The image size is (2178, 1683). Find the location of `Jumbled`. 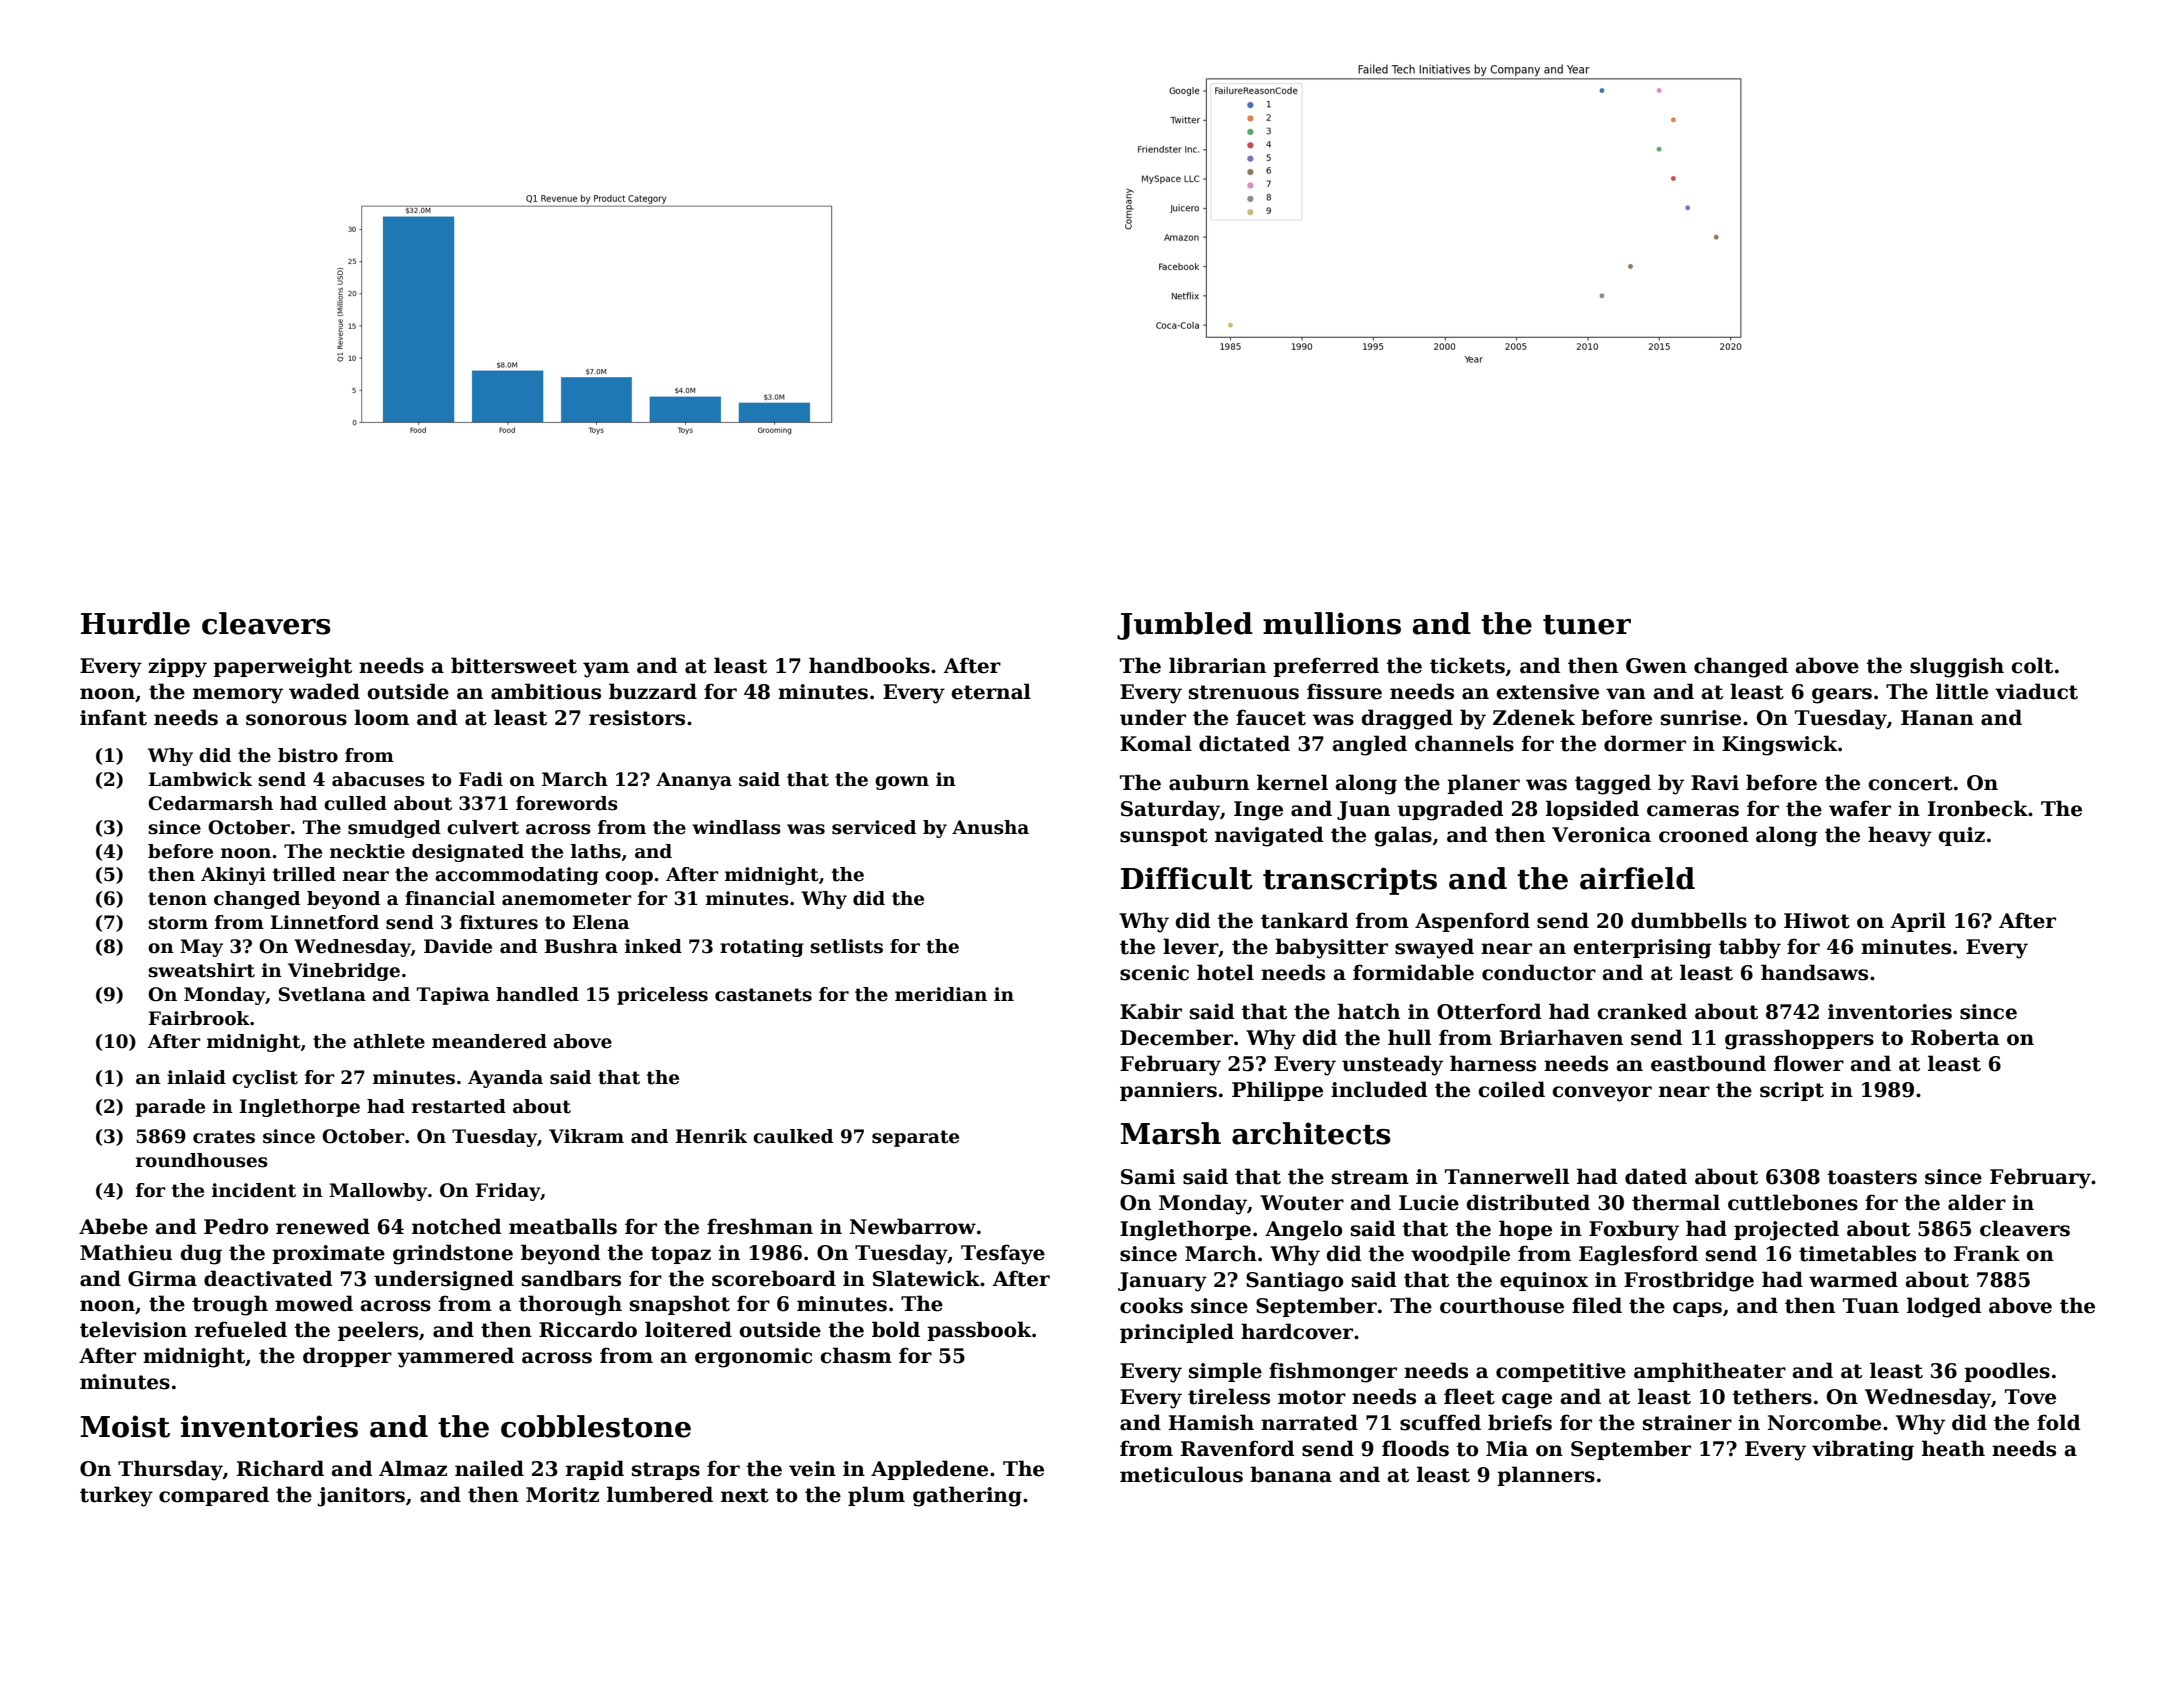

Jumbled is located at coordinates (1185, 626).
